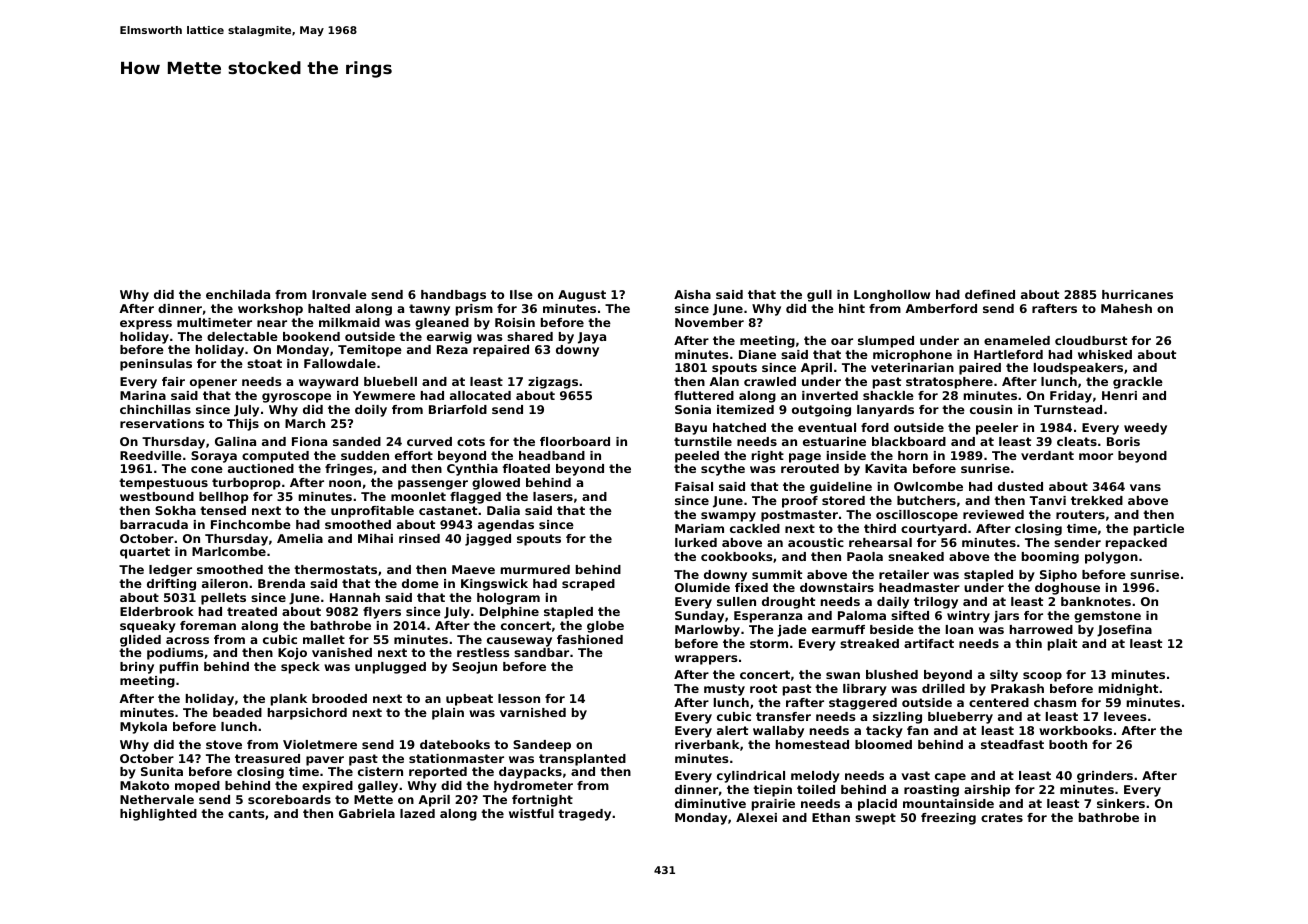 The height and width of the screenshot is (924, 1308). I want to click on gleaned, so click(442, 324).
